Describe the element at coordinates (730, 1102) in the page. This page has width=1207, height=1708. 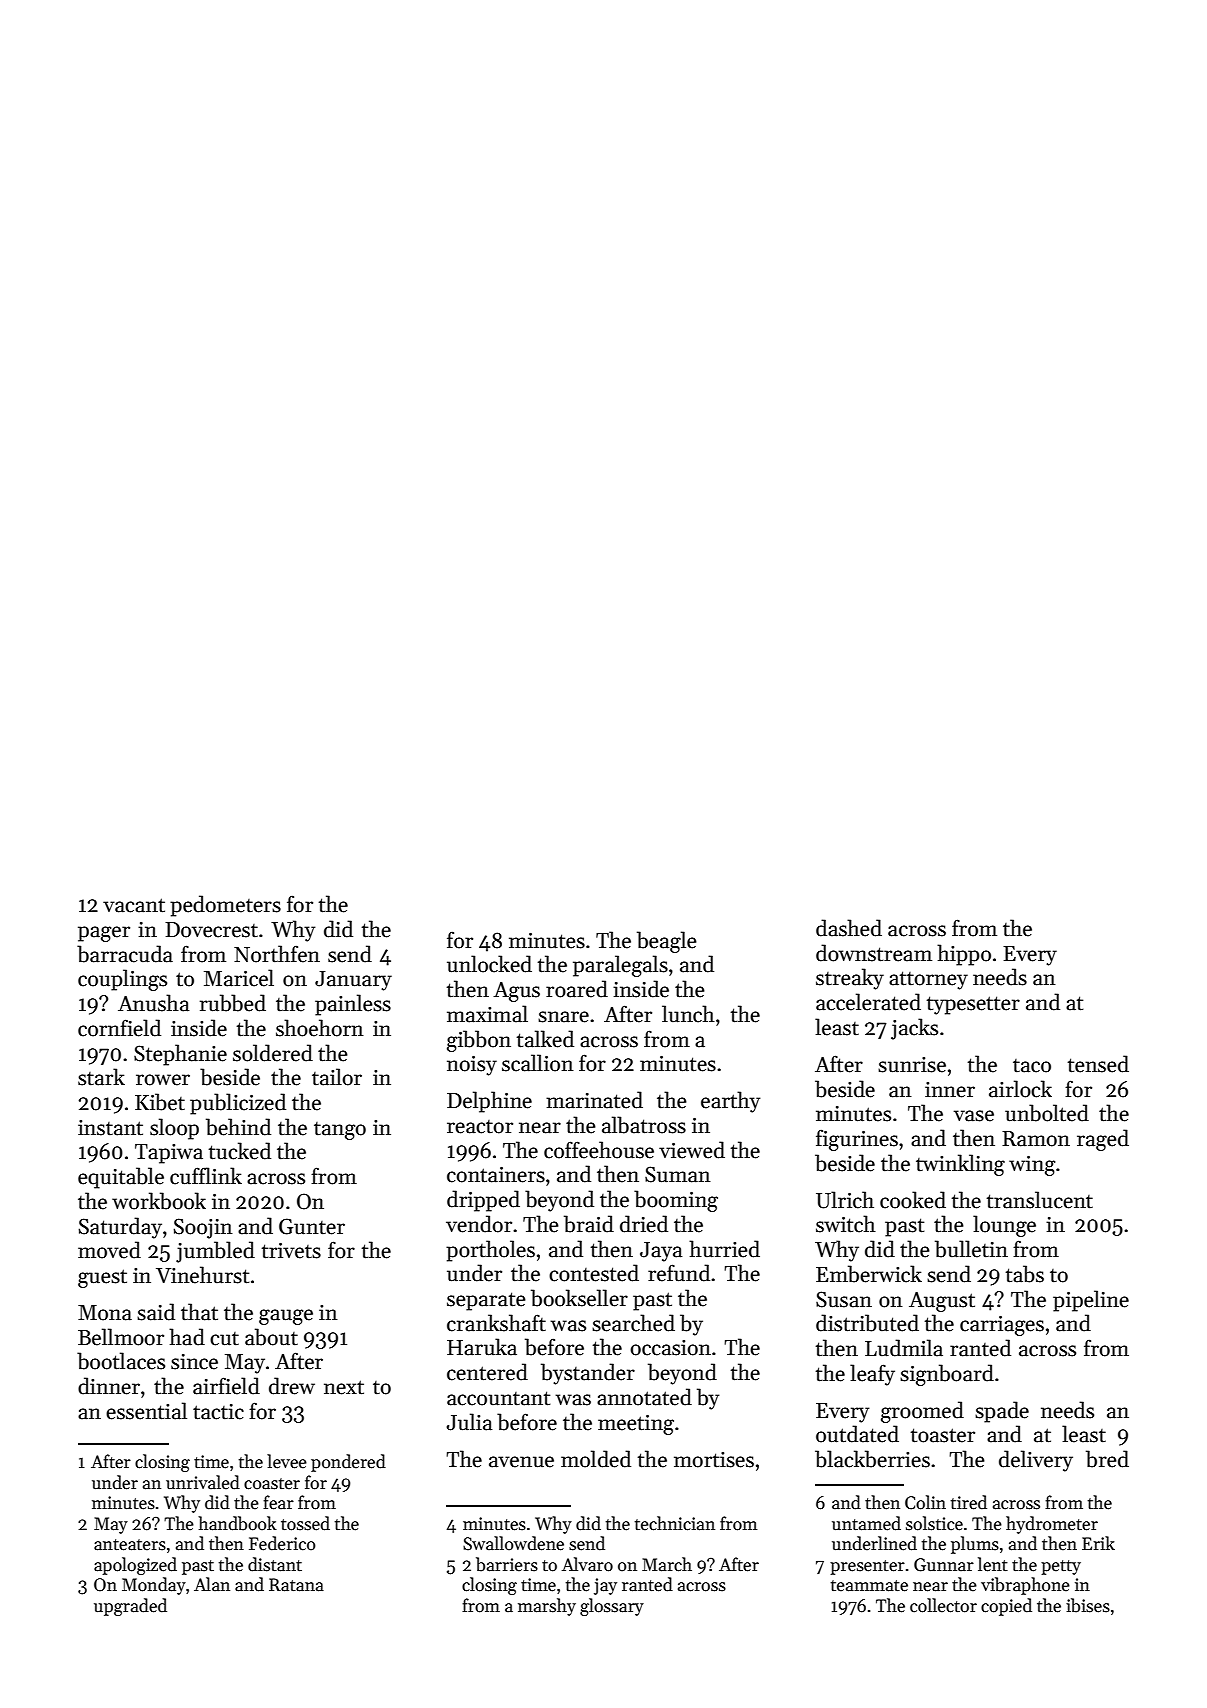
I see `earthy` at that location.
